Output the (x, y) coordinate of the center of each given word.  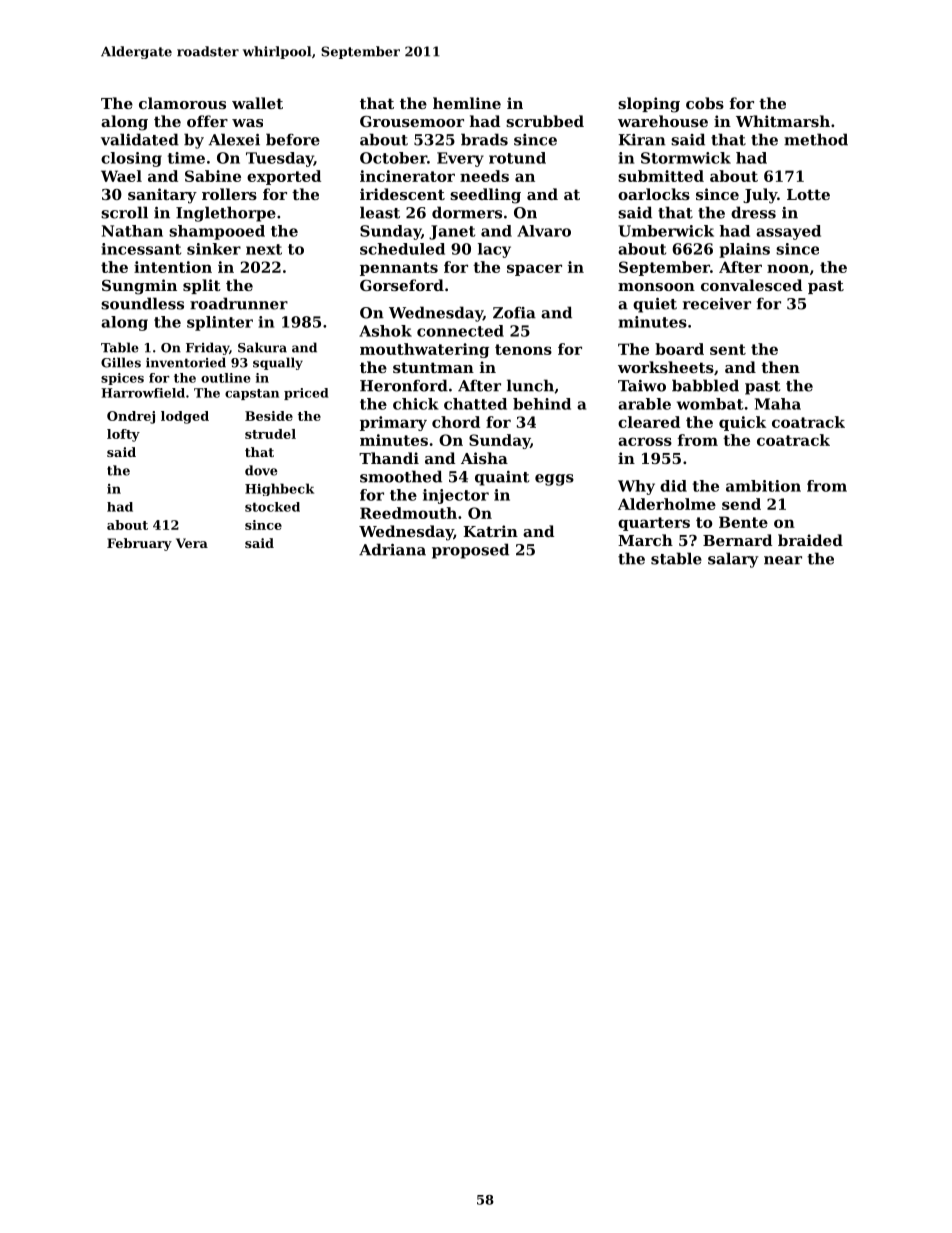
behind (542, 404)
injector (456, 496)
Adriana (392, 549)
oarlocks (654, 194)
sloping (649, 105)
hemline (467, 103)
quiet (655, 305)
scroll (124, 212)
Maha (778, 404)
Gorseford (402, 285)
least (380, 212)
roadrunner (239, 303)
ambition (763, 486)
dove (261, 470)
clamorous (182, 103)
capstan (252, 394)
